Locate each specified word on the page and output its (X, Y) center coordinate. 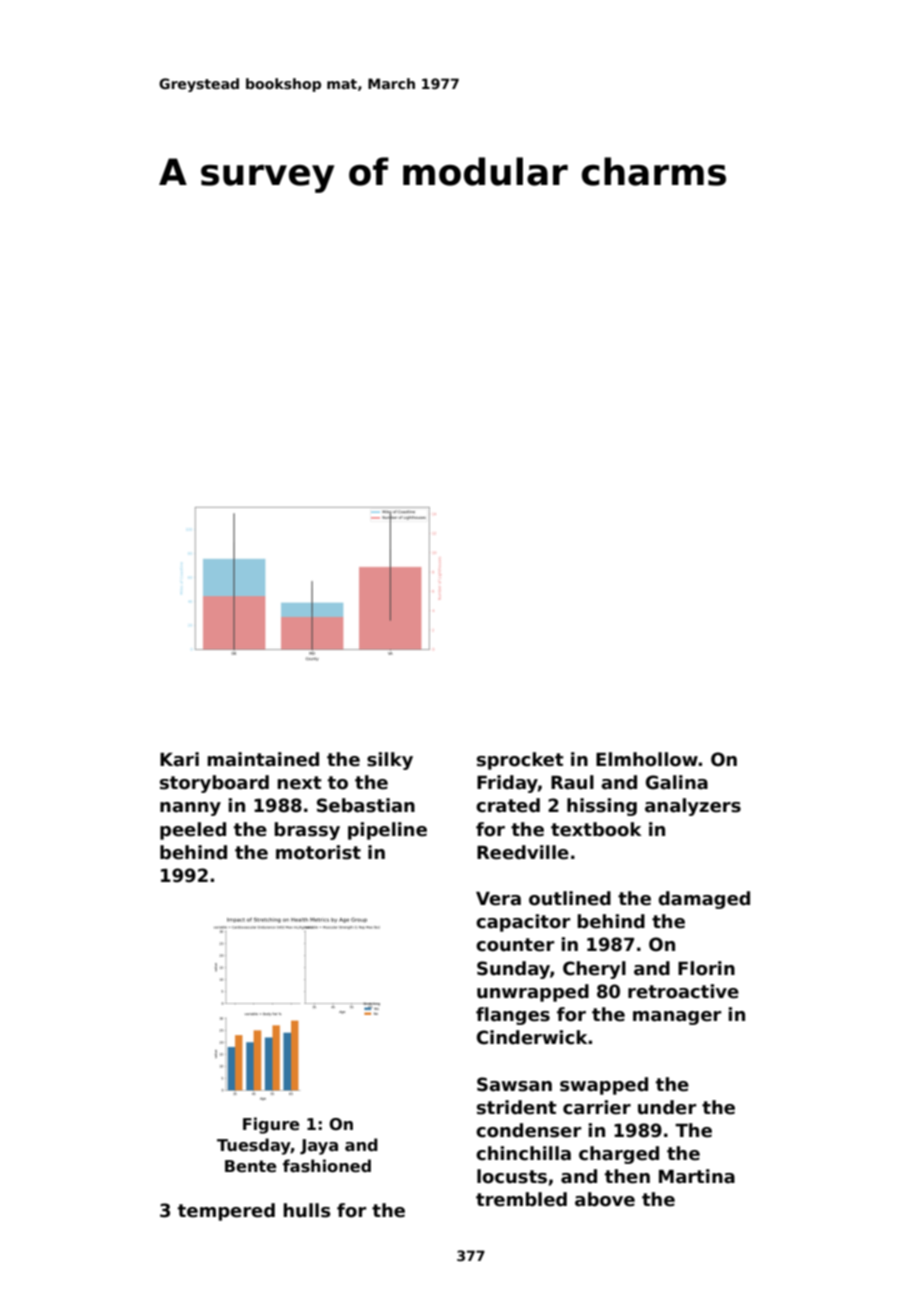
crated (508, 805)
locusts (512, 1176)
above (605, 1199)
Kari (179, 759)
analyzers (693, 807)
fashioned (327, 1166)
